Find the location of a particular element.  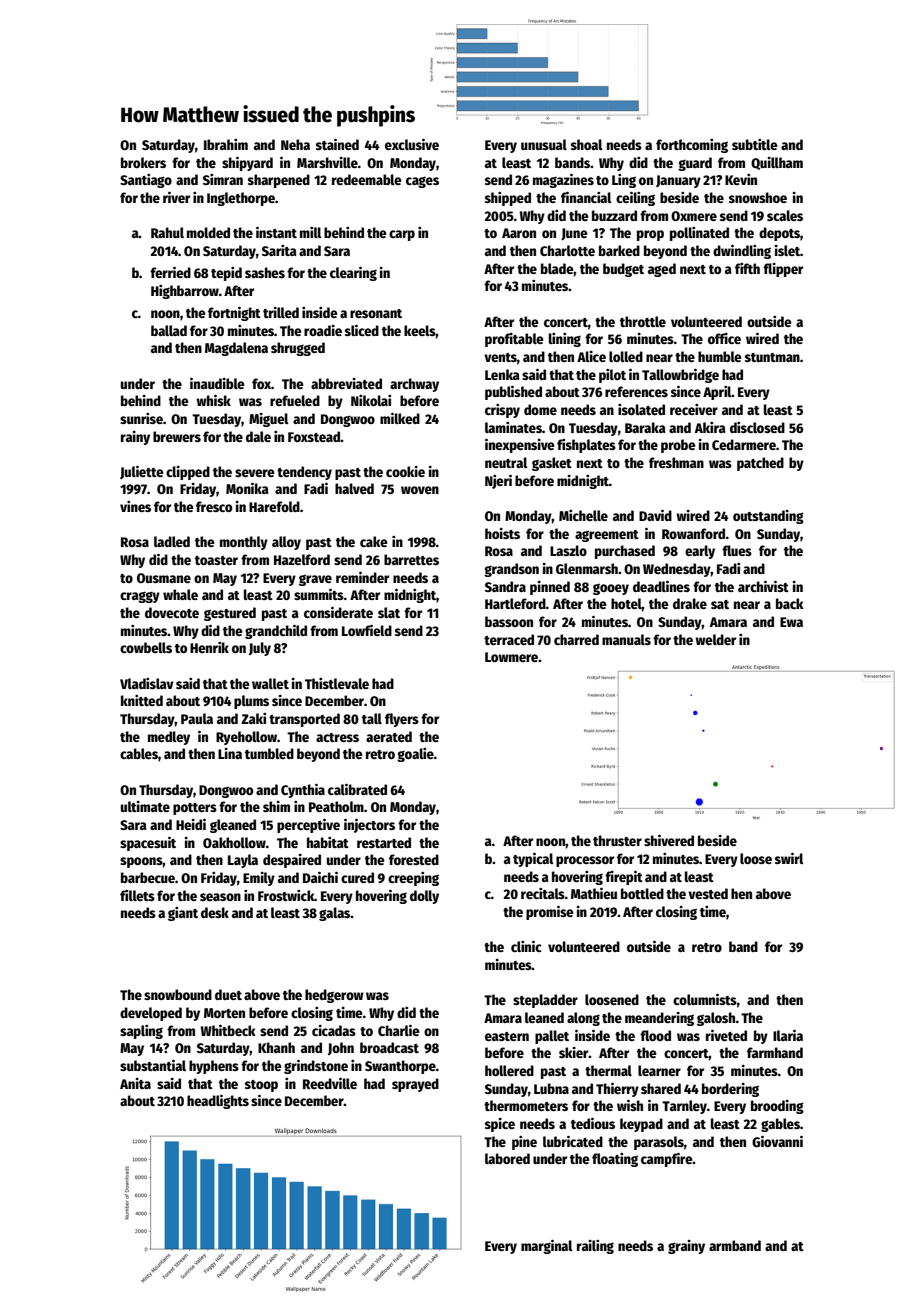

fresco is located at coordinates (214, 506).
